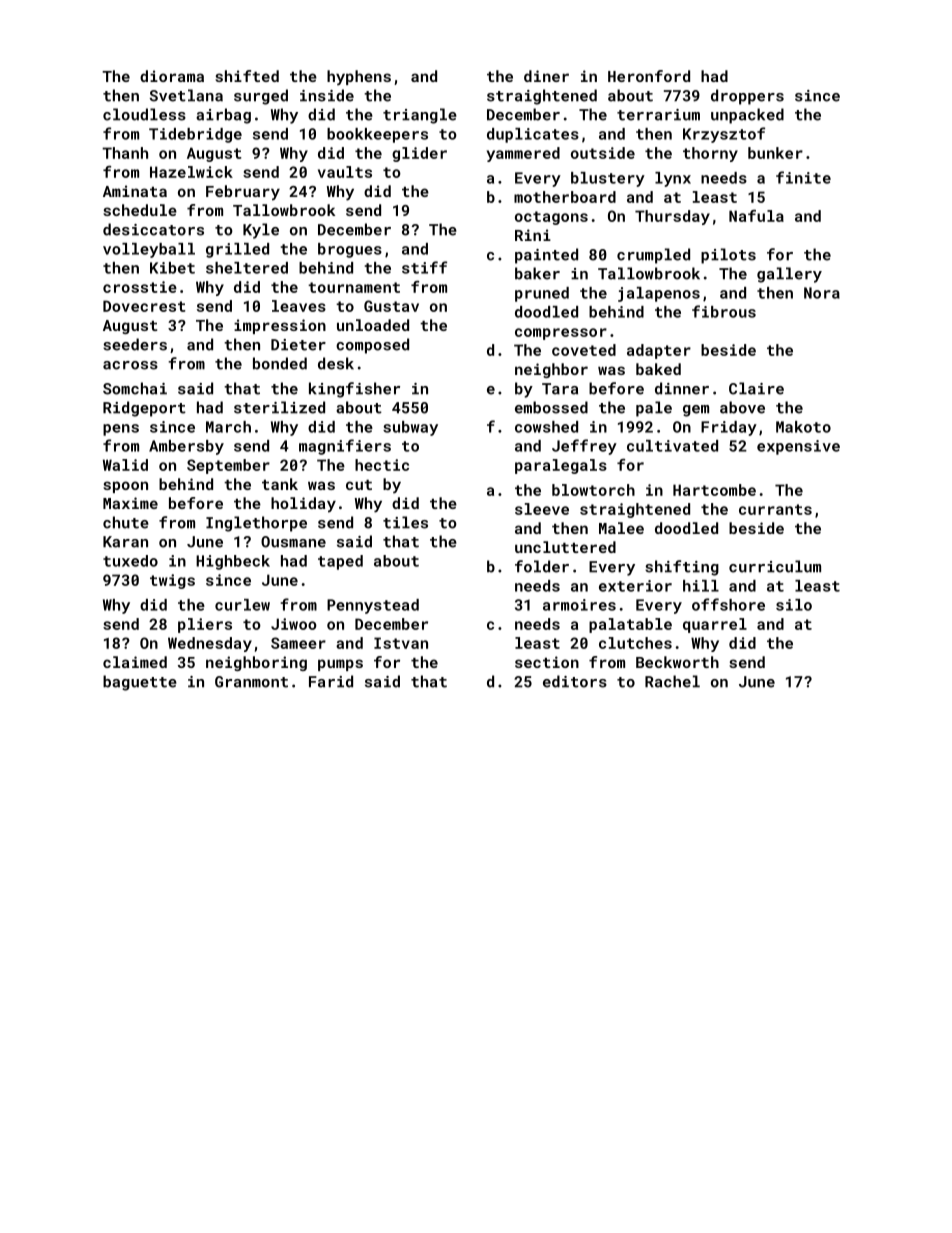 The image size is (952, 1233). What do you see at coordinates (561, 466) in the image?
I see `paralegals` at bounding box center [561, 466].
